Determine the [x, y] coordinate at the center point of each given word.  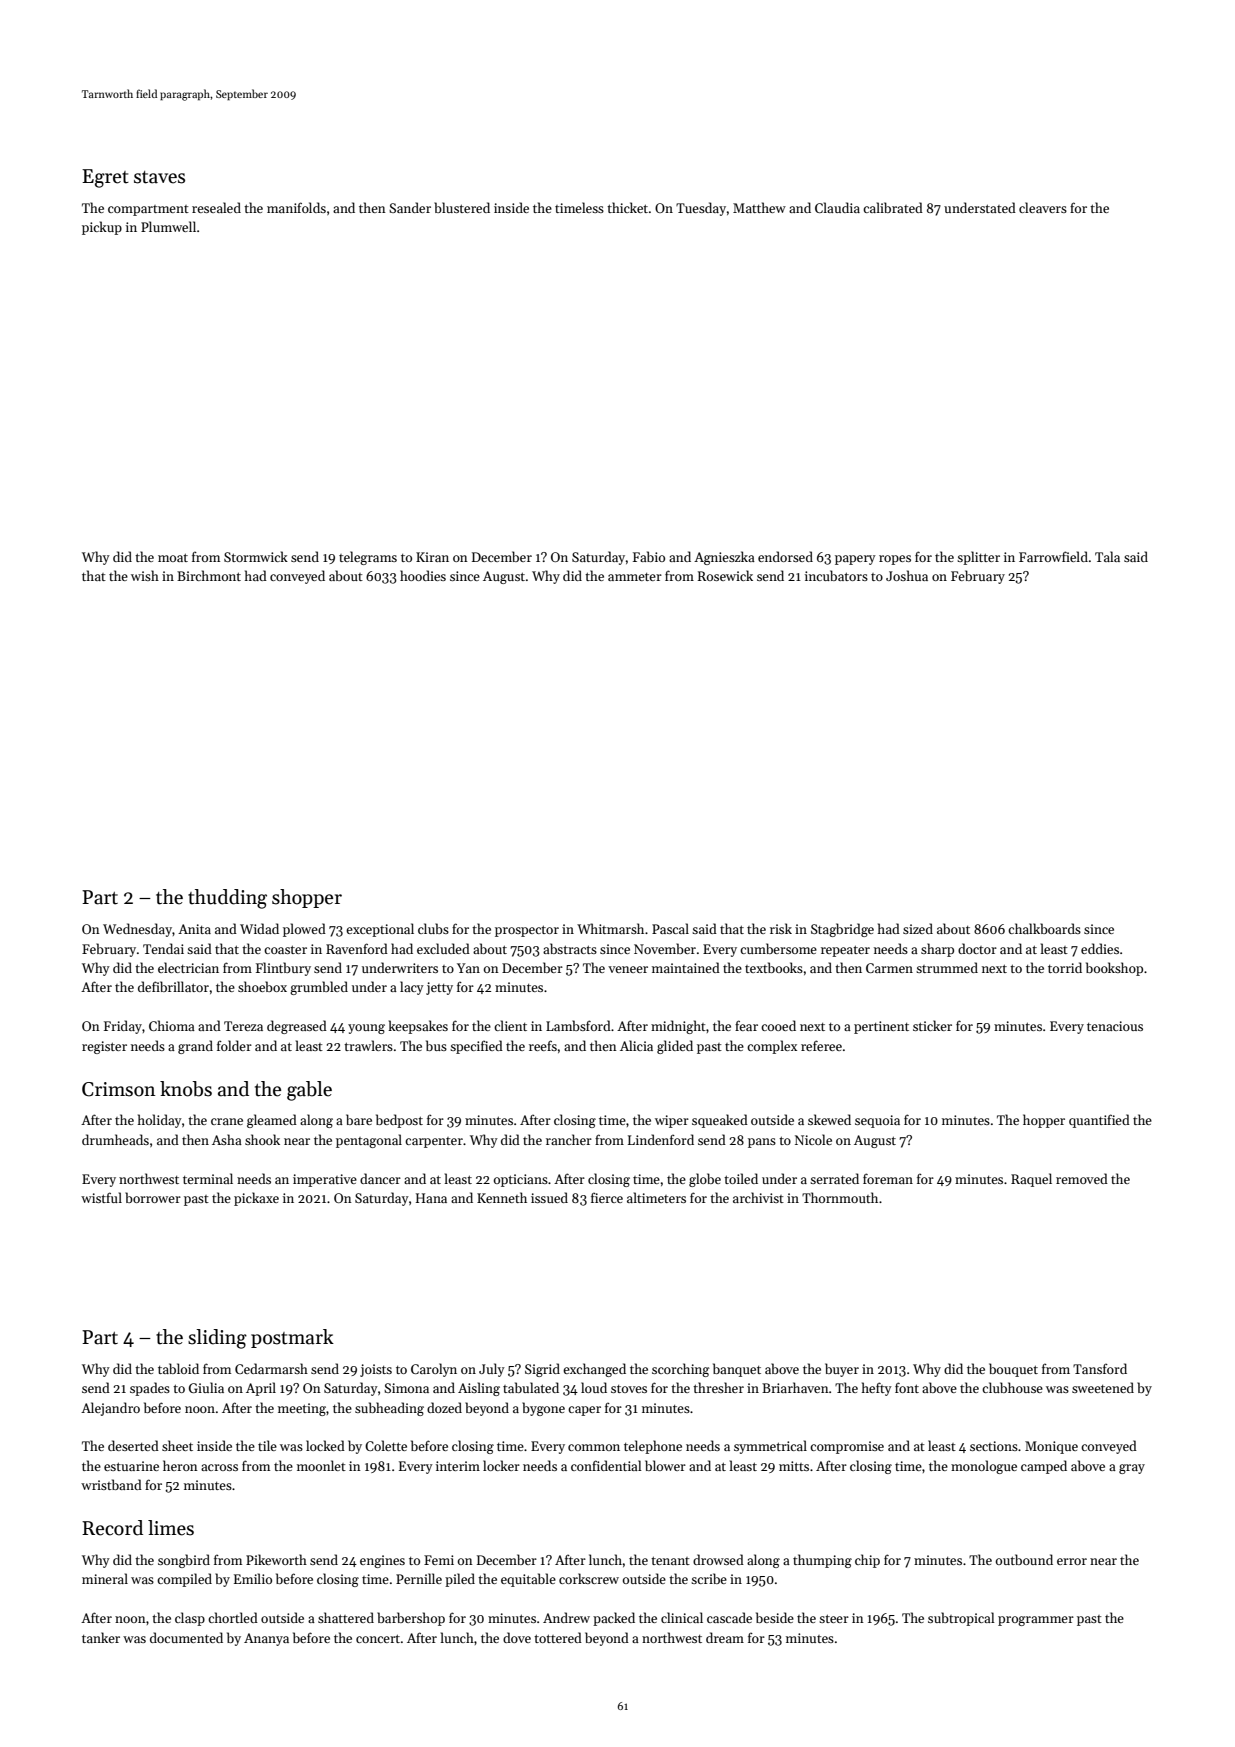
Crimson [118, 1089]
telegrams [368, 558]
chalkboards [1044, 928]
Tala [1107, 556]
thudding [227, 899]
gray [1132, 1469]
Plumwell [168, 226]
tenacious [1115, 1026]
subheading [389, 1409]
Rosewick [725, 575]
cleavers [1043, 207]
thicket [627, 207]
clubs [433, 928]
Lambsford [578, 1025]
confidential [606, 1465]
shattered [346, 1617]
